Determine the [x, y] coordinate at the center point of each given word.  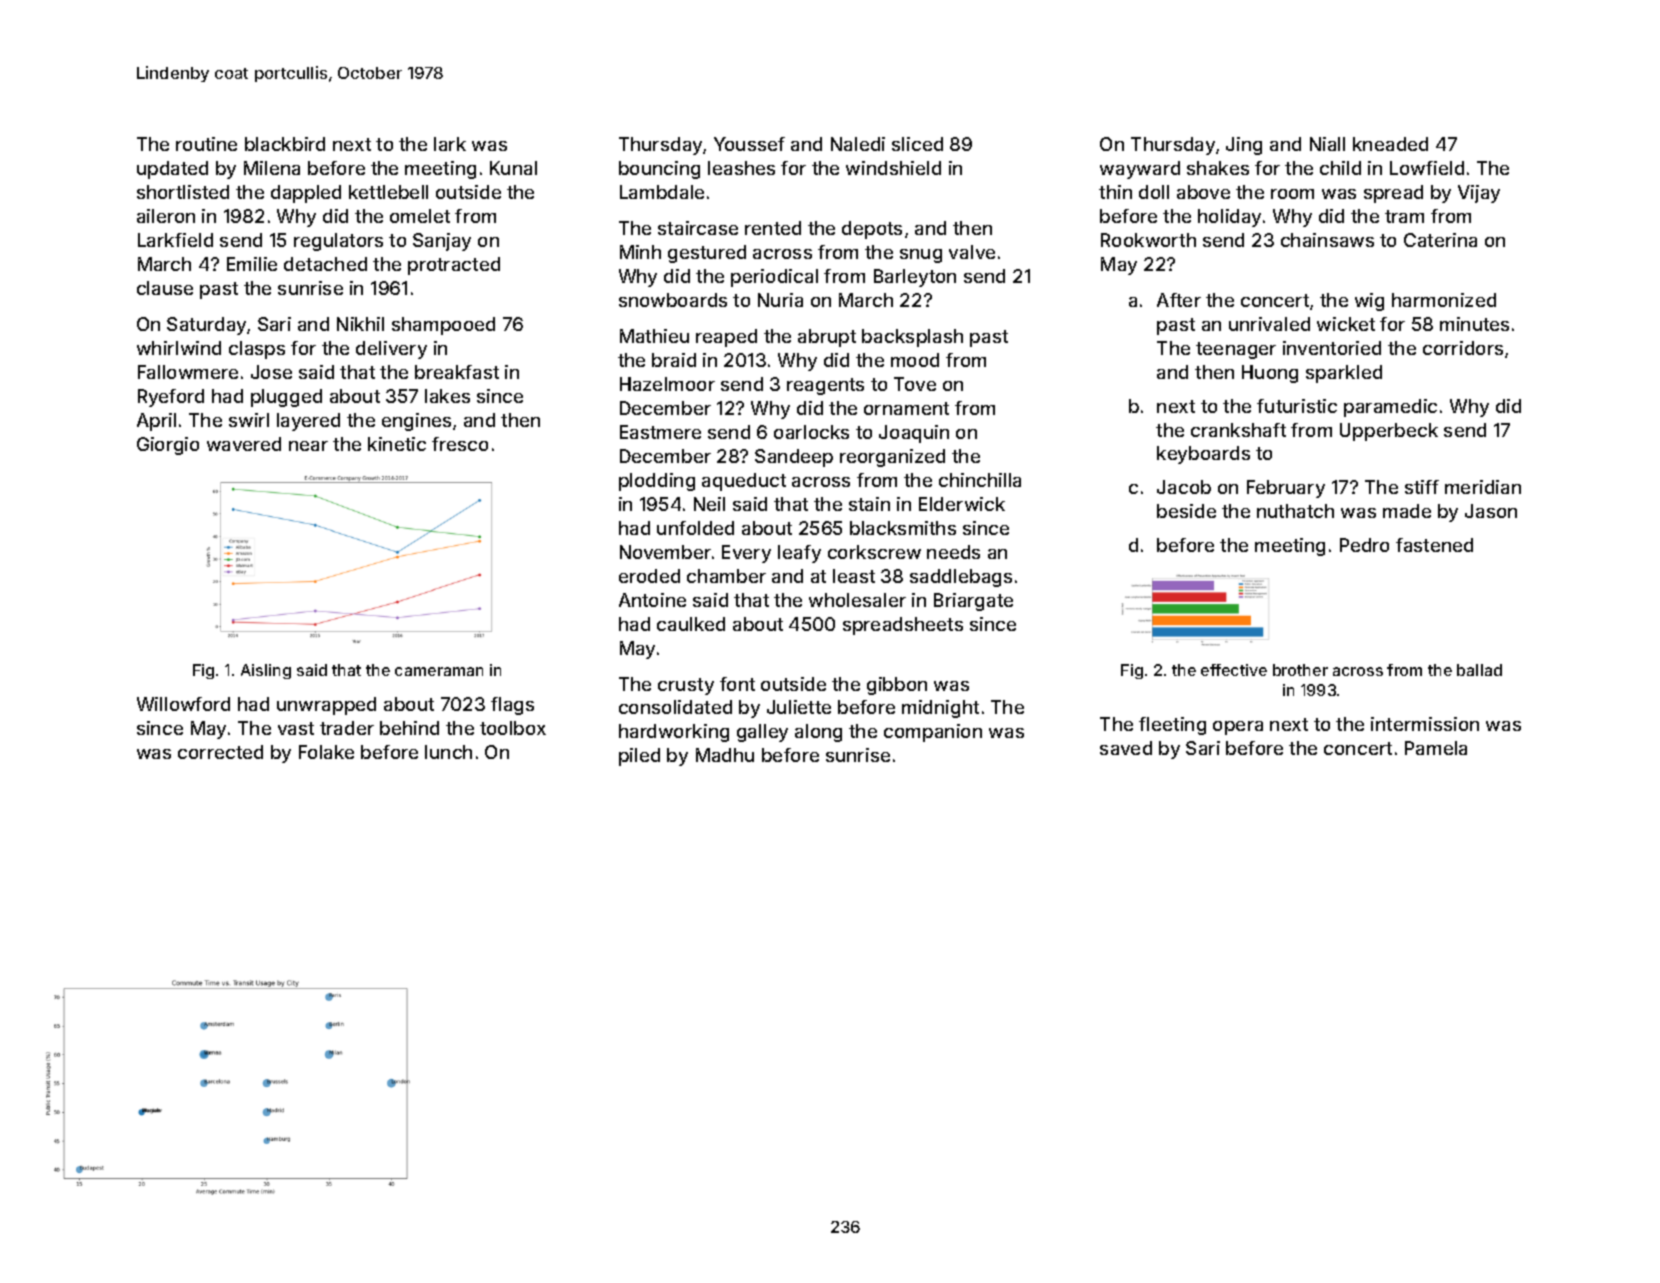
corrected [220, 752]
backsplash [912, 338]
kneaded [1390, 144]
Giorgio [168, 446]
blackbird [285, 144]
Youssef [749, 144]
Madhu [725, 755]
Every [746, 554]
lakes [447, 396]
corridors [1463, 348]
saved [1126, 748]
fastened [1434, 545]
